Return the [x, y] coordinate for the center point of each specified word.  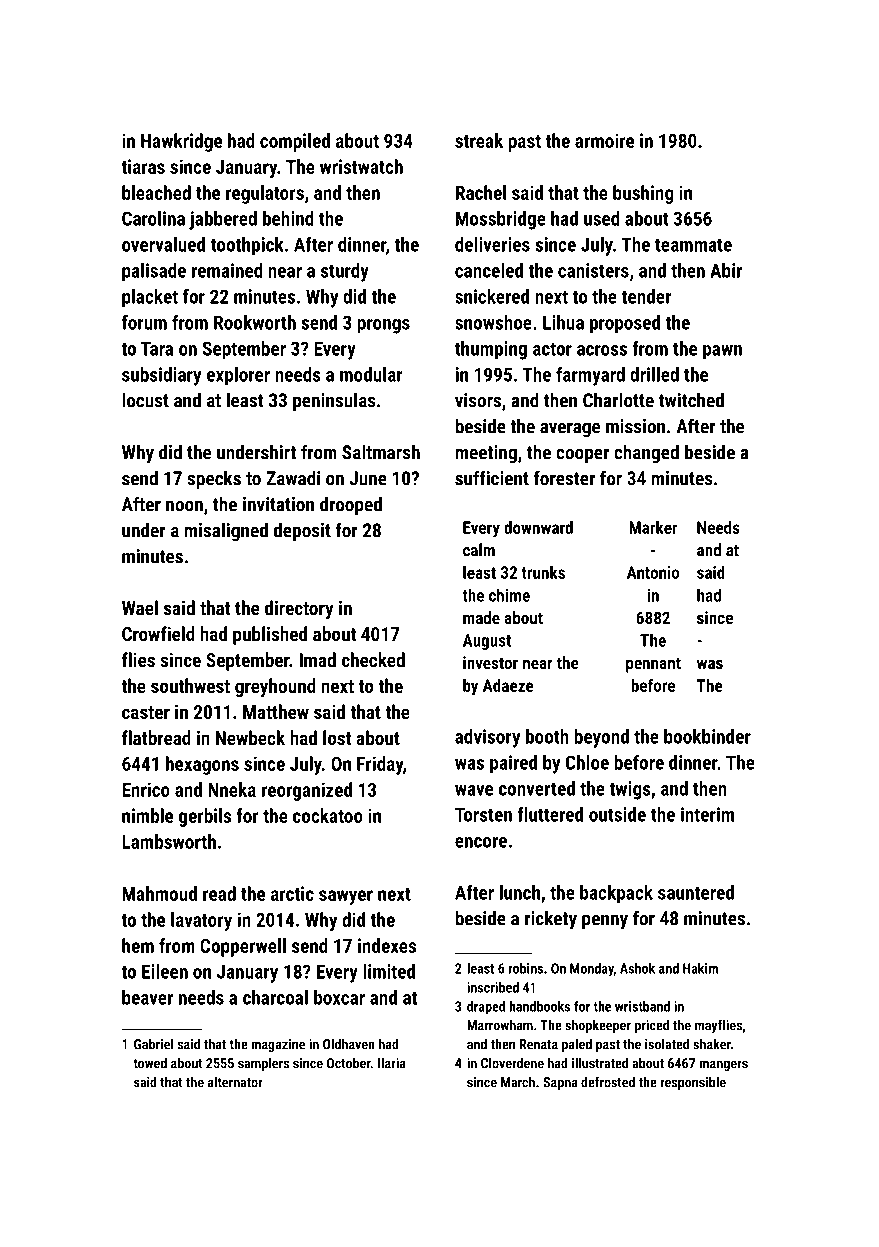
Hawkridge [181, 142]
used [602, 218]
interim [707, 814]
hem [138, 945]
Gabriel [154, 1044]
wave [474, 790]
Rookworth [255, 322]
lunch [520, 892]
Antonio [653, 572]
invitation [278, 504]
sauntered [696, 892]
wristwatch [361, 166]
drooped [351, 505]
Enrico [146, 789]
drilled [654, 374]
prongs [383, 326]
